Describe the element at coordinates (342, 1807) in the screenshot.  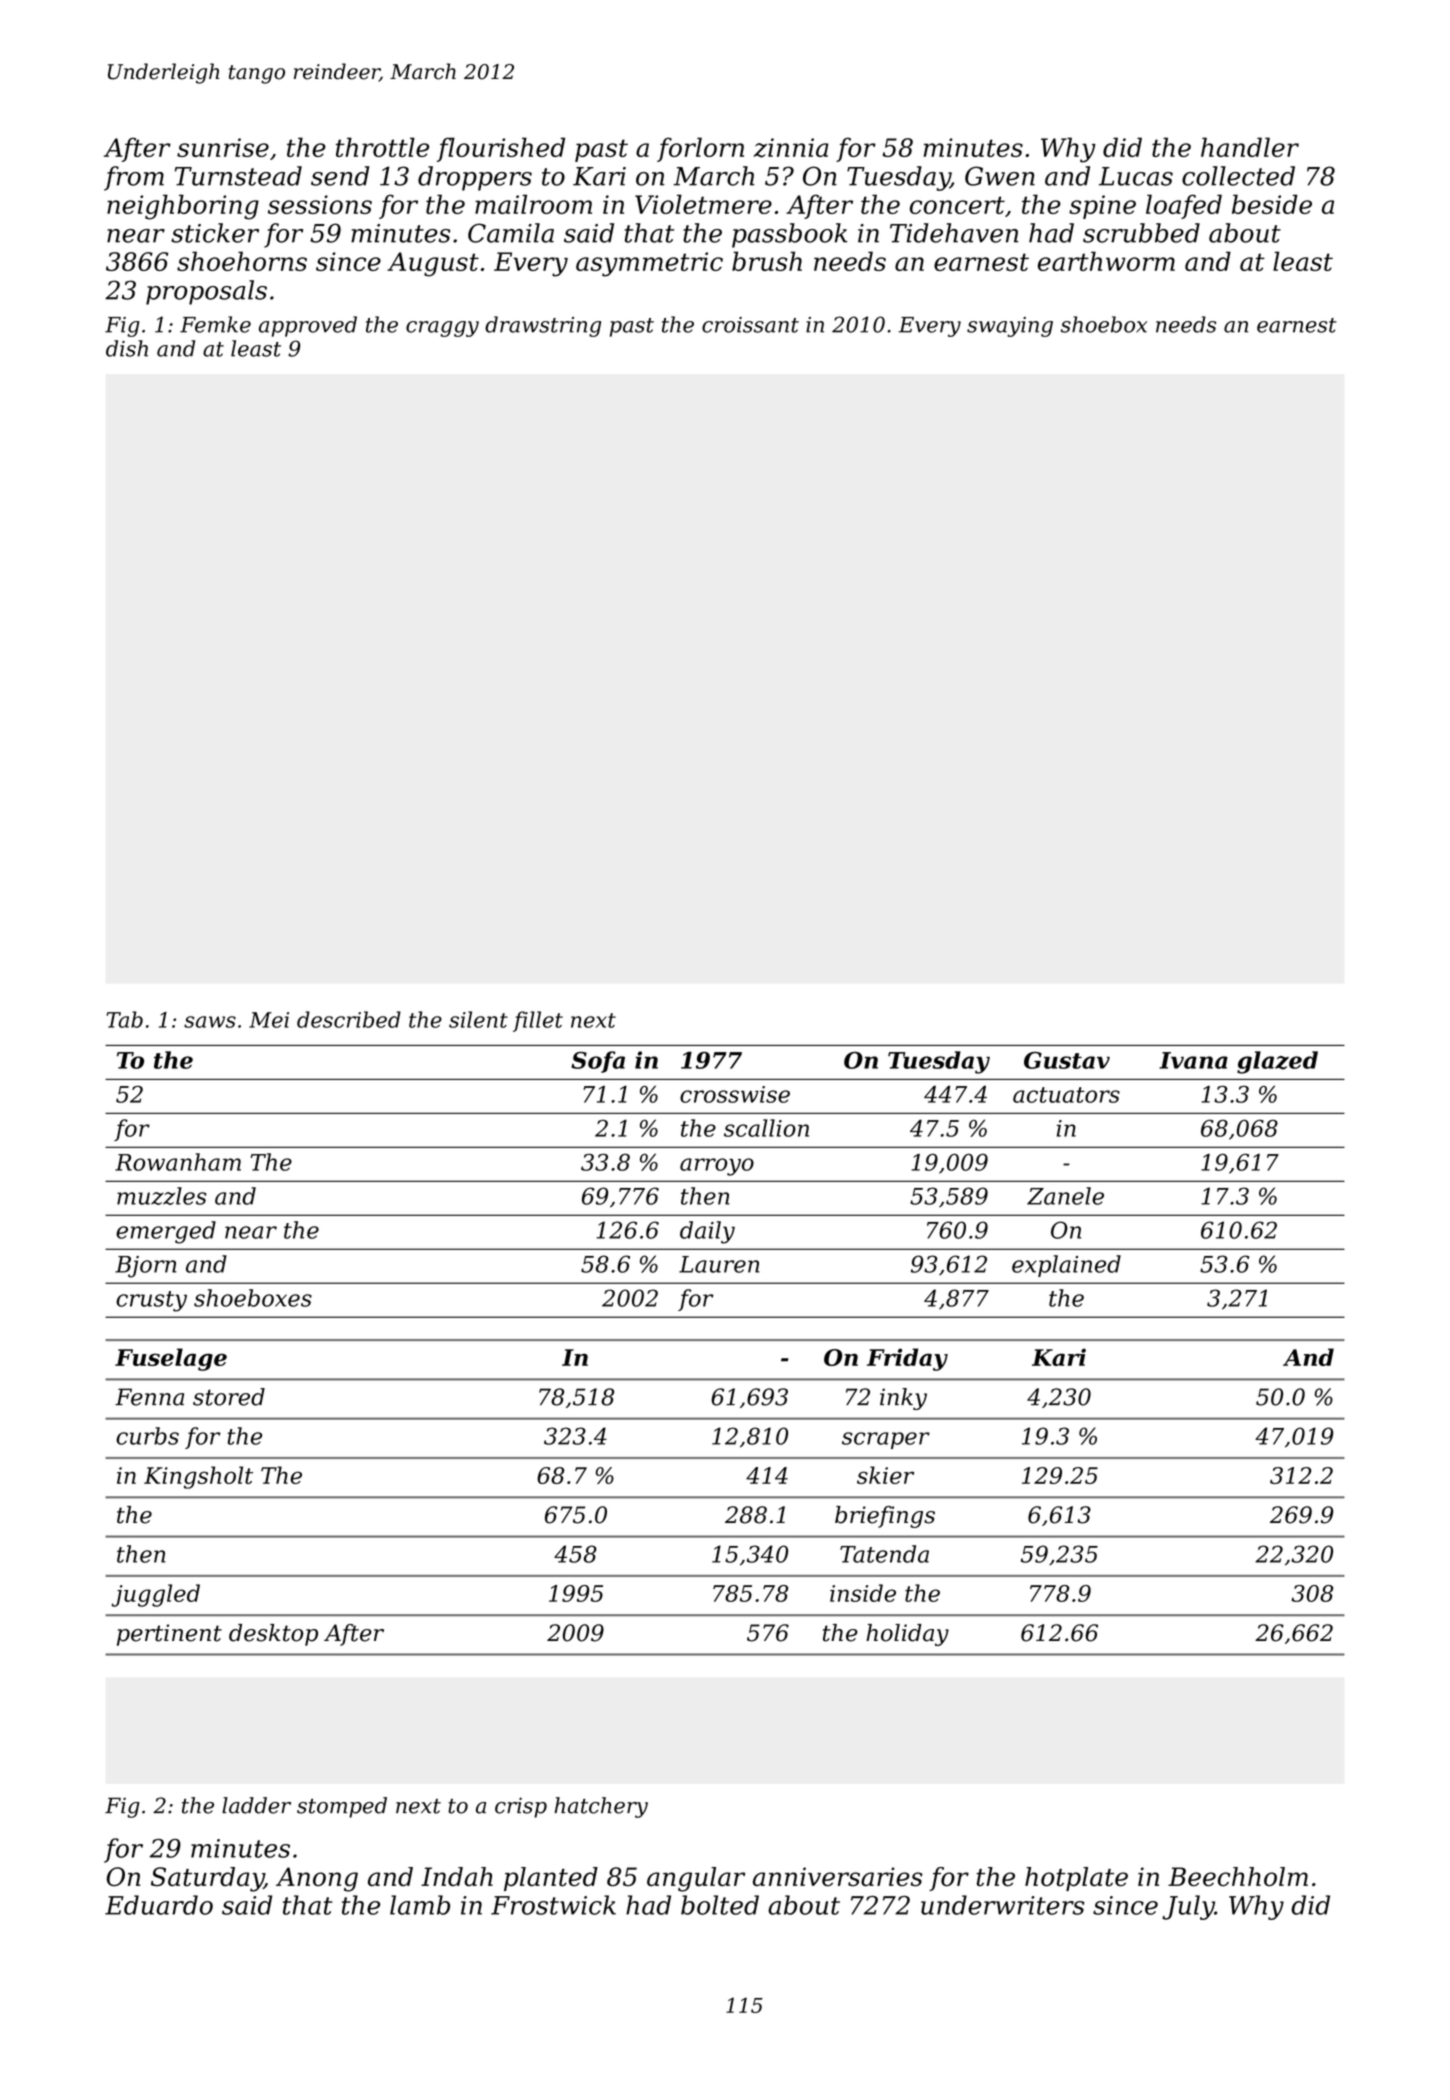
I see `stomped` at that location.
